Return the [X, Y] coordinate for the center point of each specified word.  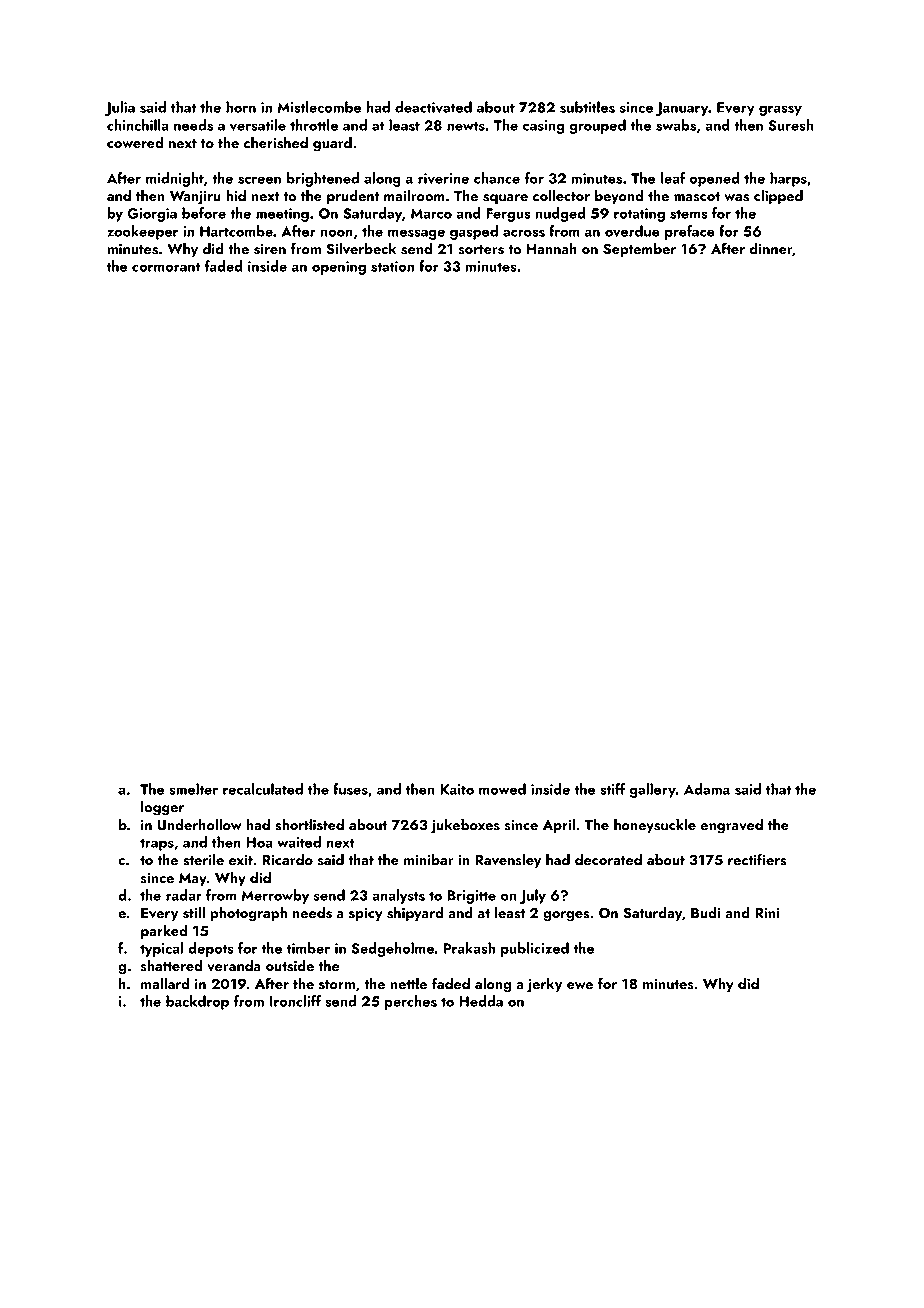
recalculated [263, 789]
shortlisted [309, 824]
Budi [705, 912]
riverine [443, 178]
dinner [771, 249]
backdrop [197, 1002]
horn [241, 107]
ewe [580, 985]
